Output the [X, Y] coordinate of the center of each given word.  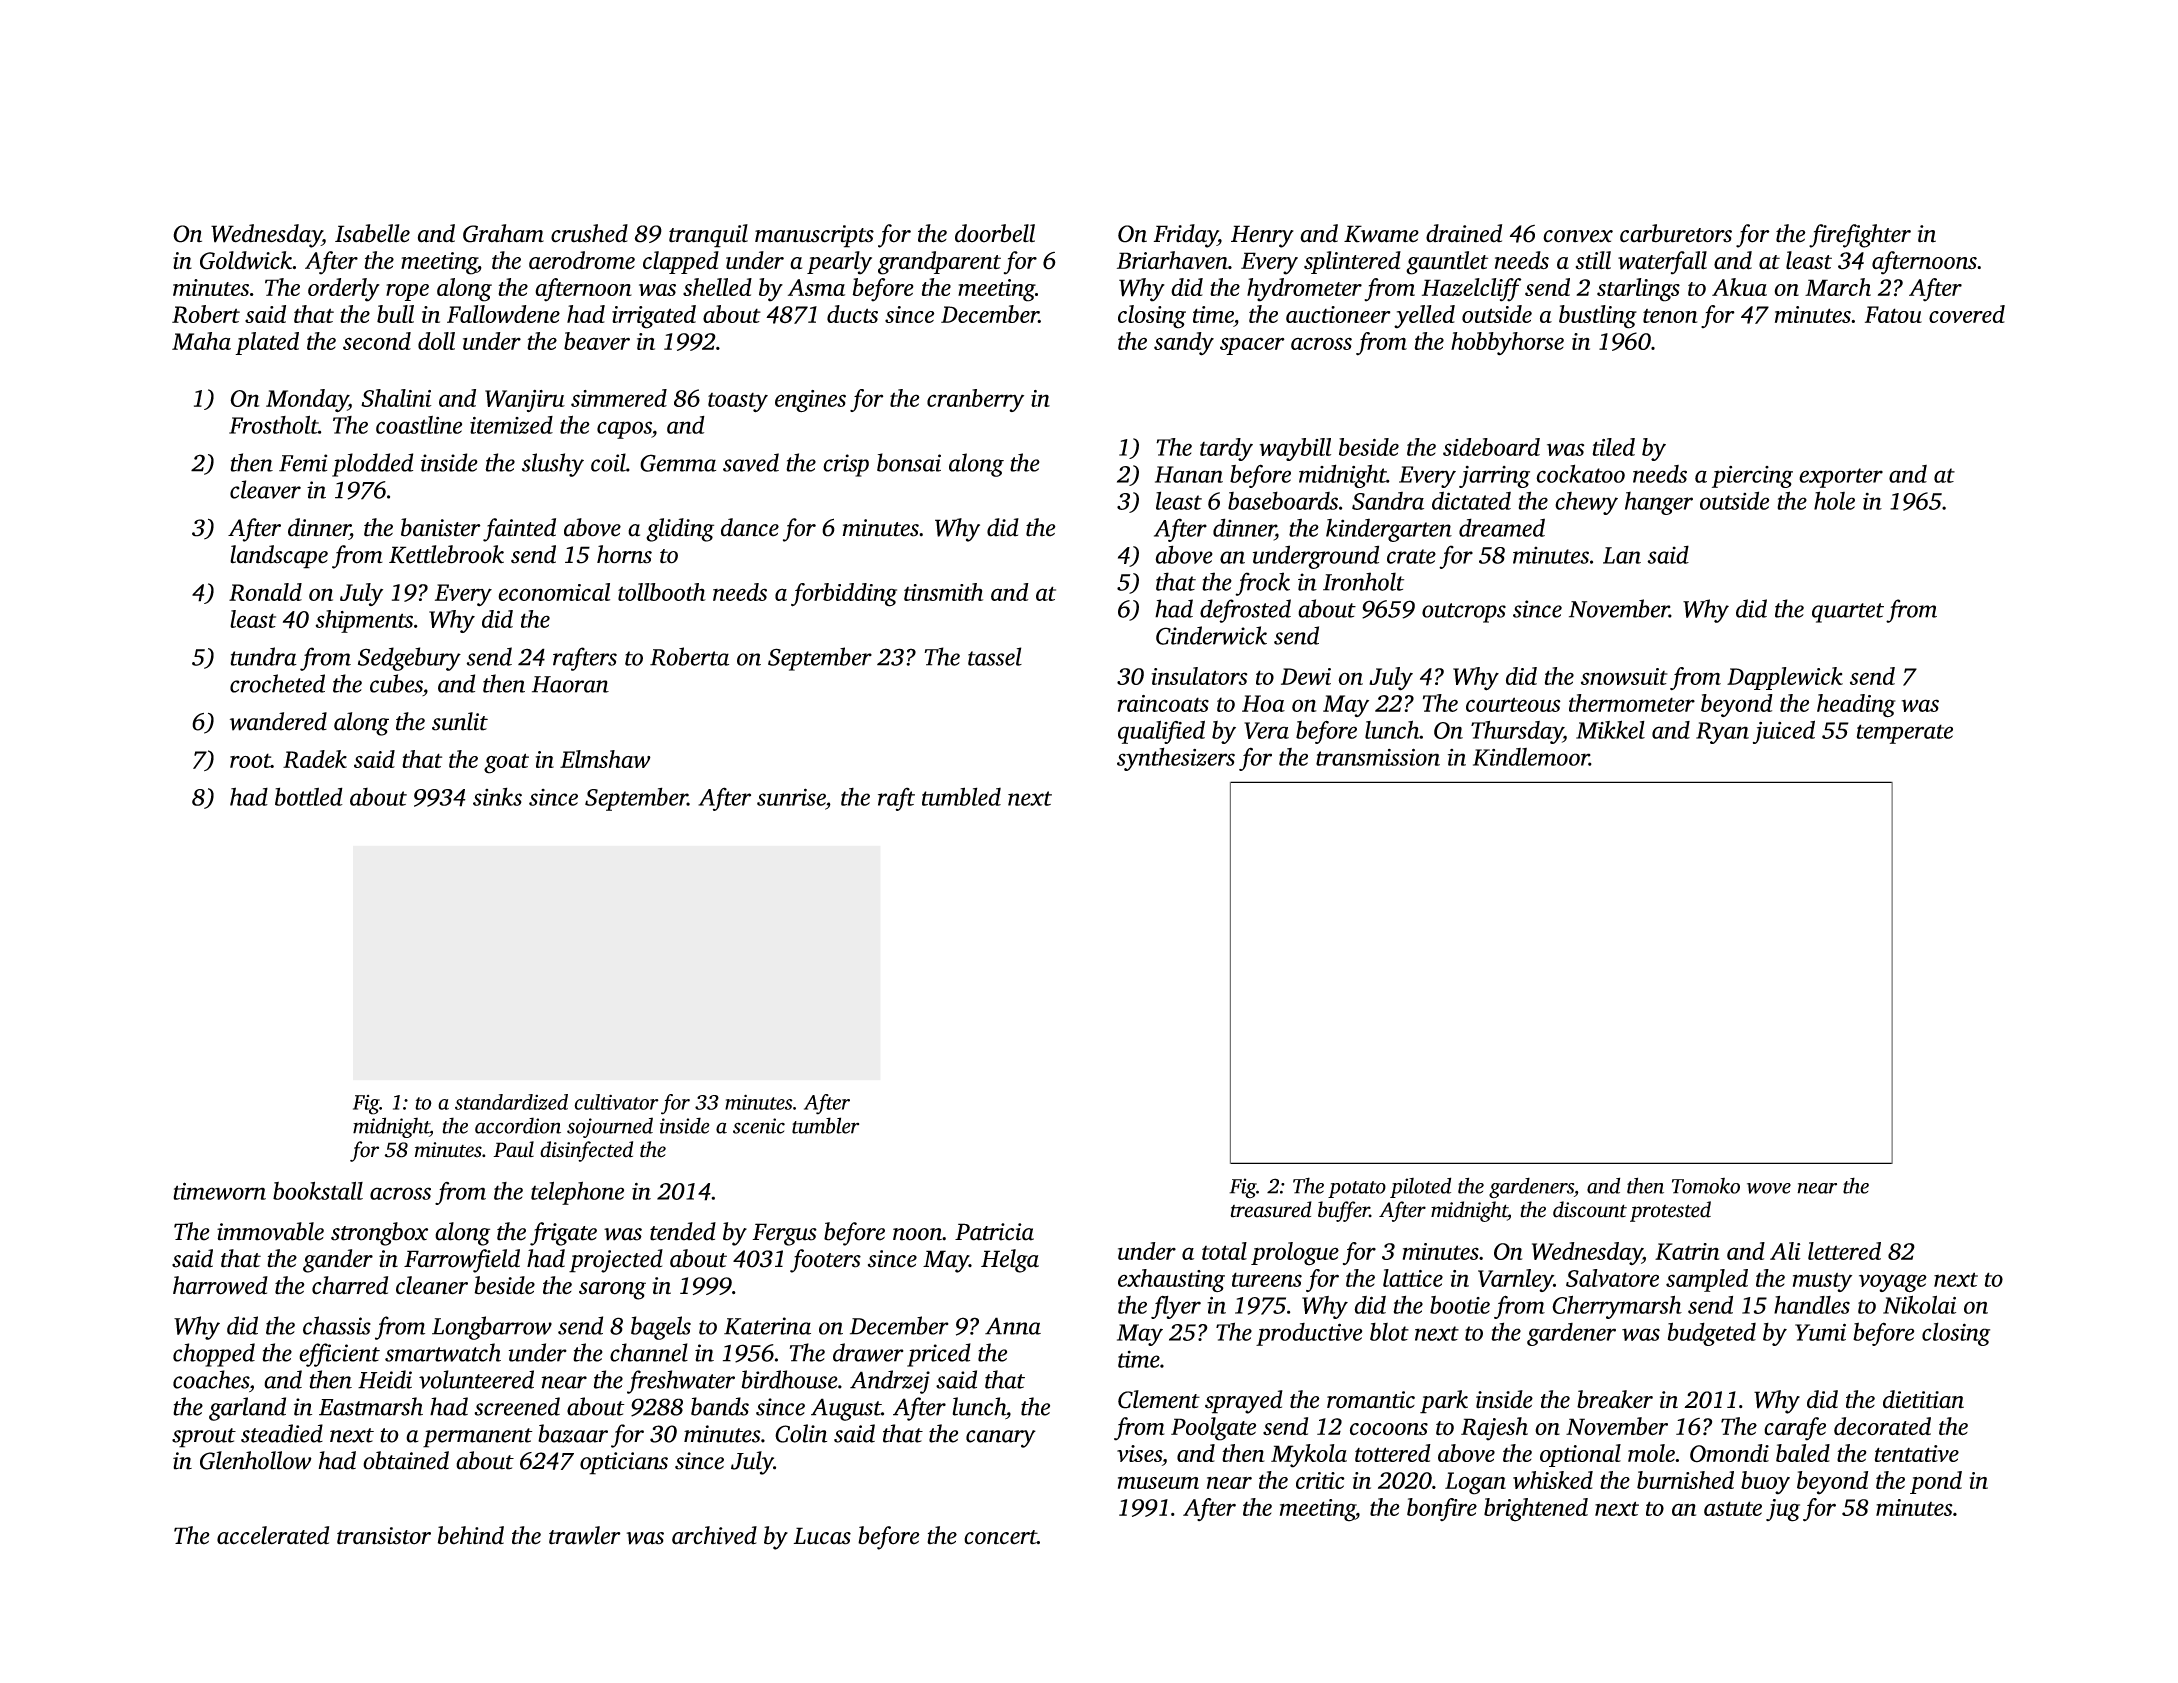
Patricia [994, 1232]
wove [1769, 1188]
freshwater [681, 1382]
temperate [1905, 734]
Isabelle [372, 233]
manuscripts [814, 236]
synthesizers [1176, 759]
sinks [497, 796]
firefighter [1860, 236]
